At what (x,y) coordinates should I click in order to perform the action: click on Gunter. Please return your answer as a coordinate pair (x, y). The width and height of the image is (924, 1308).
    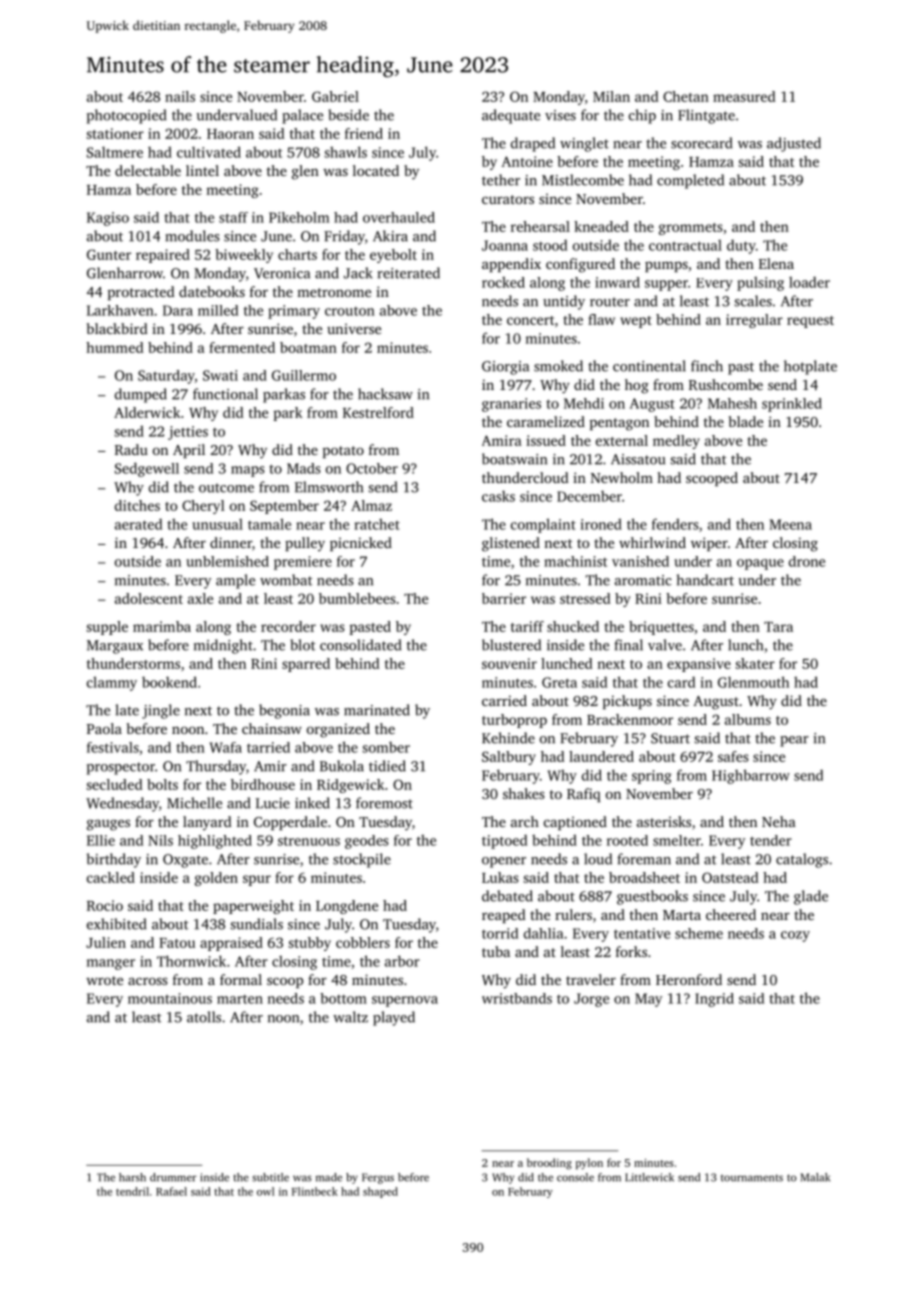
    Looking at the image, I should click on (109, 254).
